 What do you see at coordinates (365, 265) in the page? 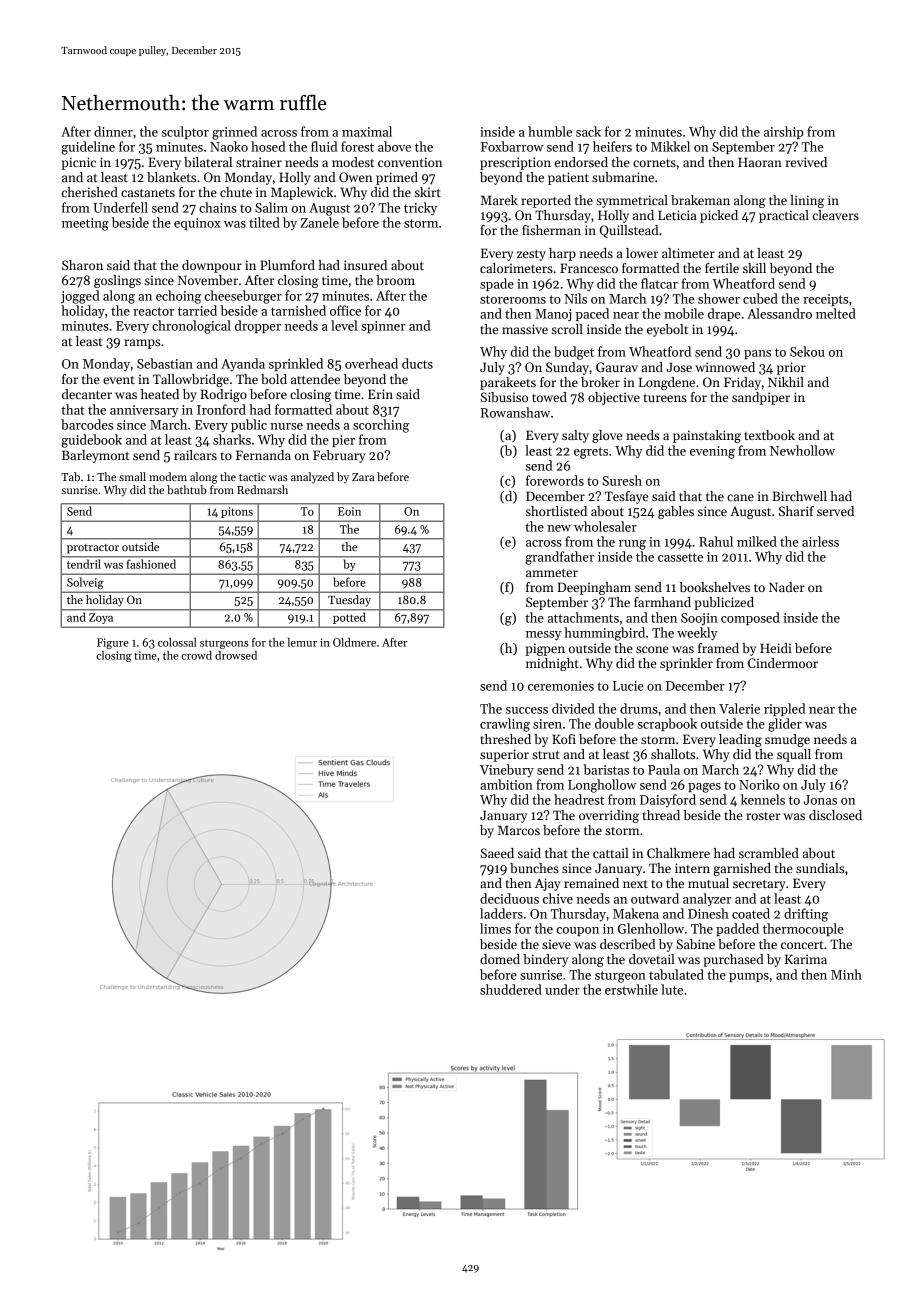
I see `insured` at bounding box center [365, 265].
